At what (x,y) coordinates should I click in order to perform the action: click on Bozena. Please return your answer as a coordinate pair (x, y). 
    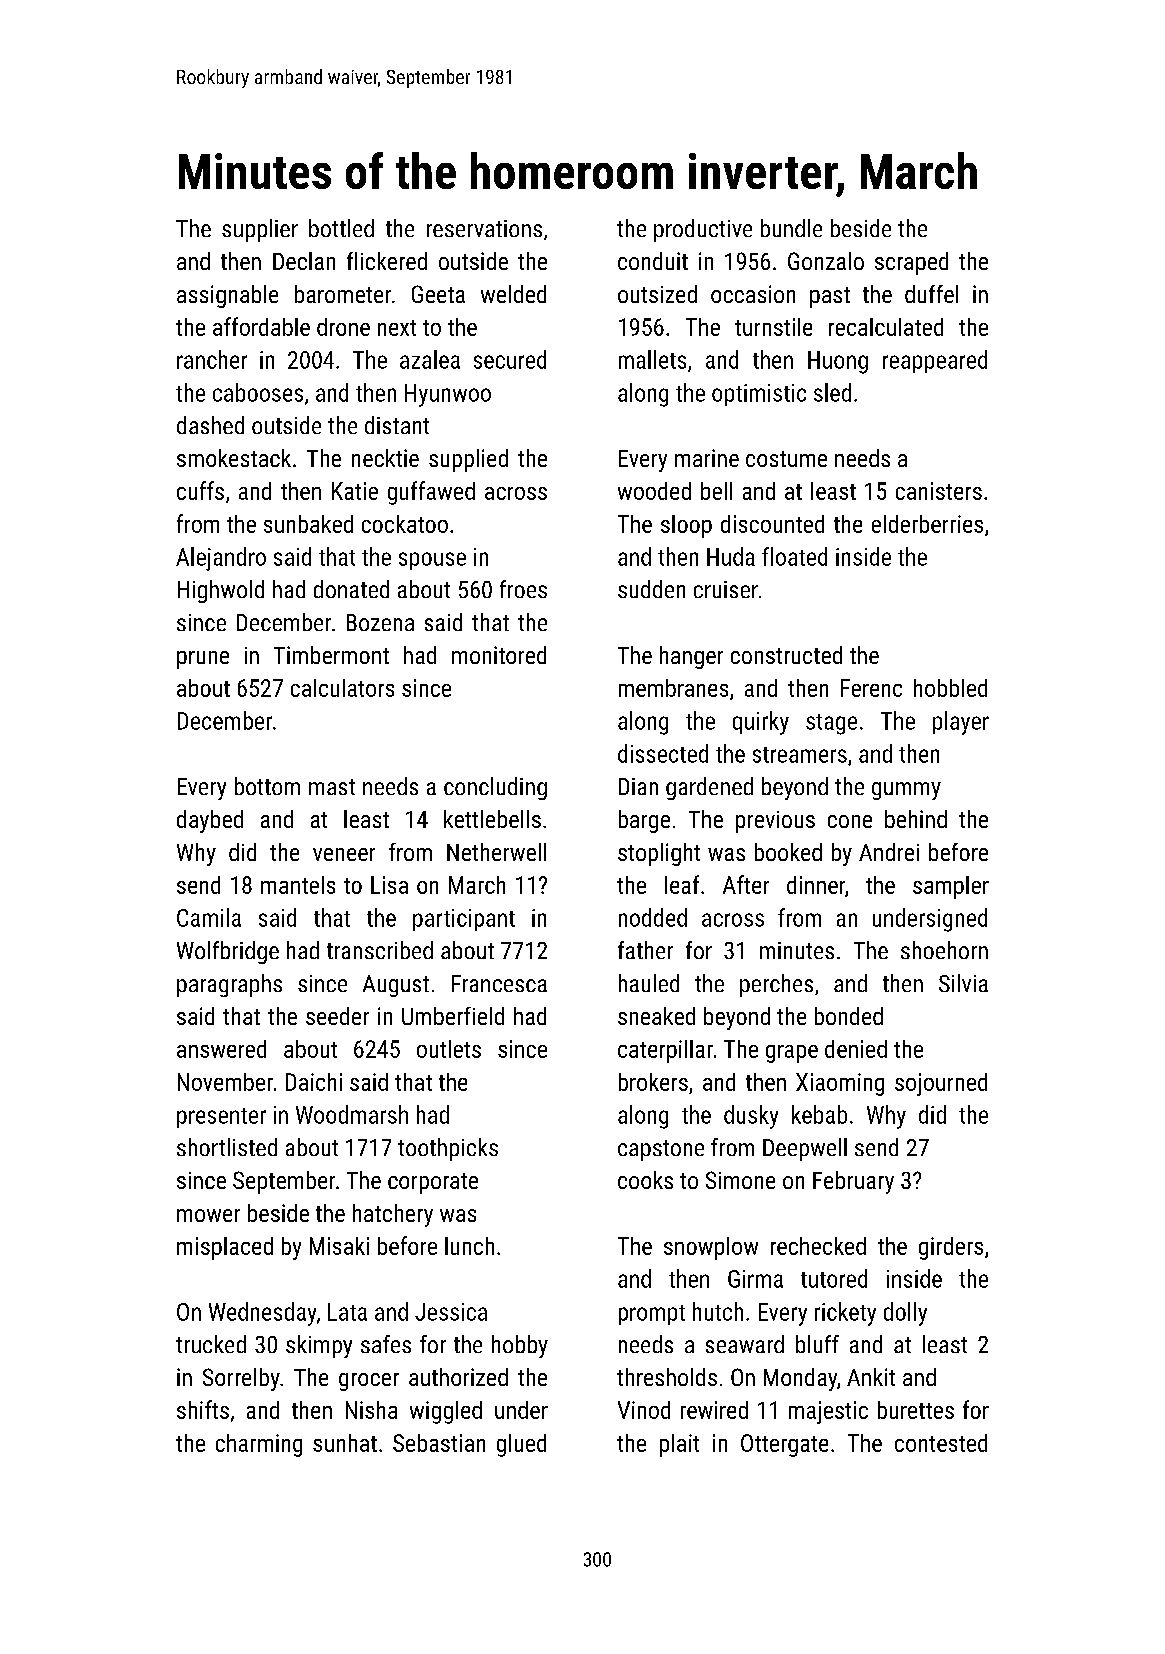
    Looking at the image, I should click on (380, 622).
